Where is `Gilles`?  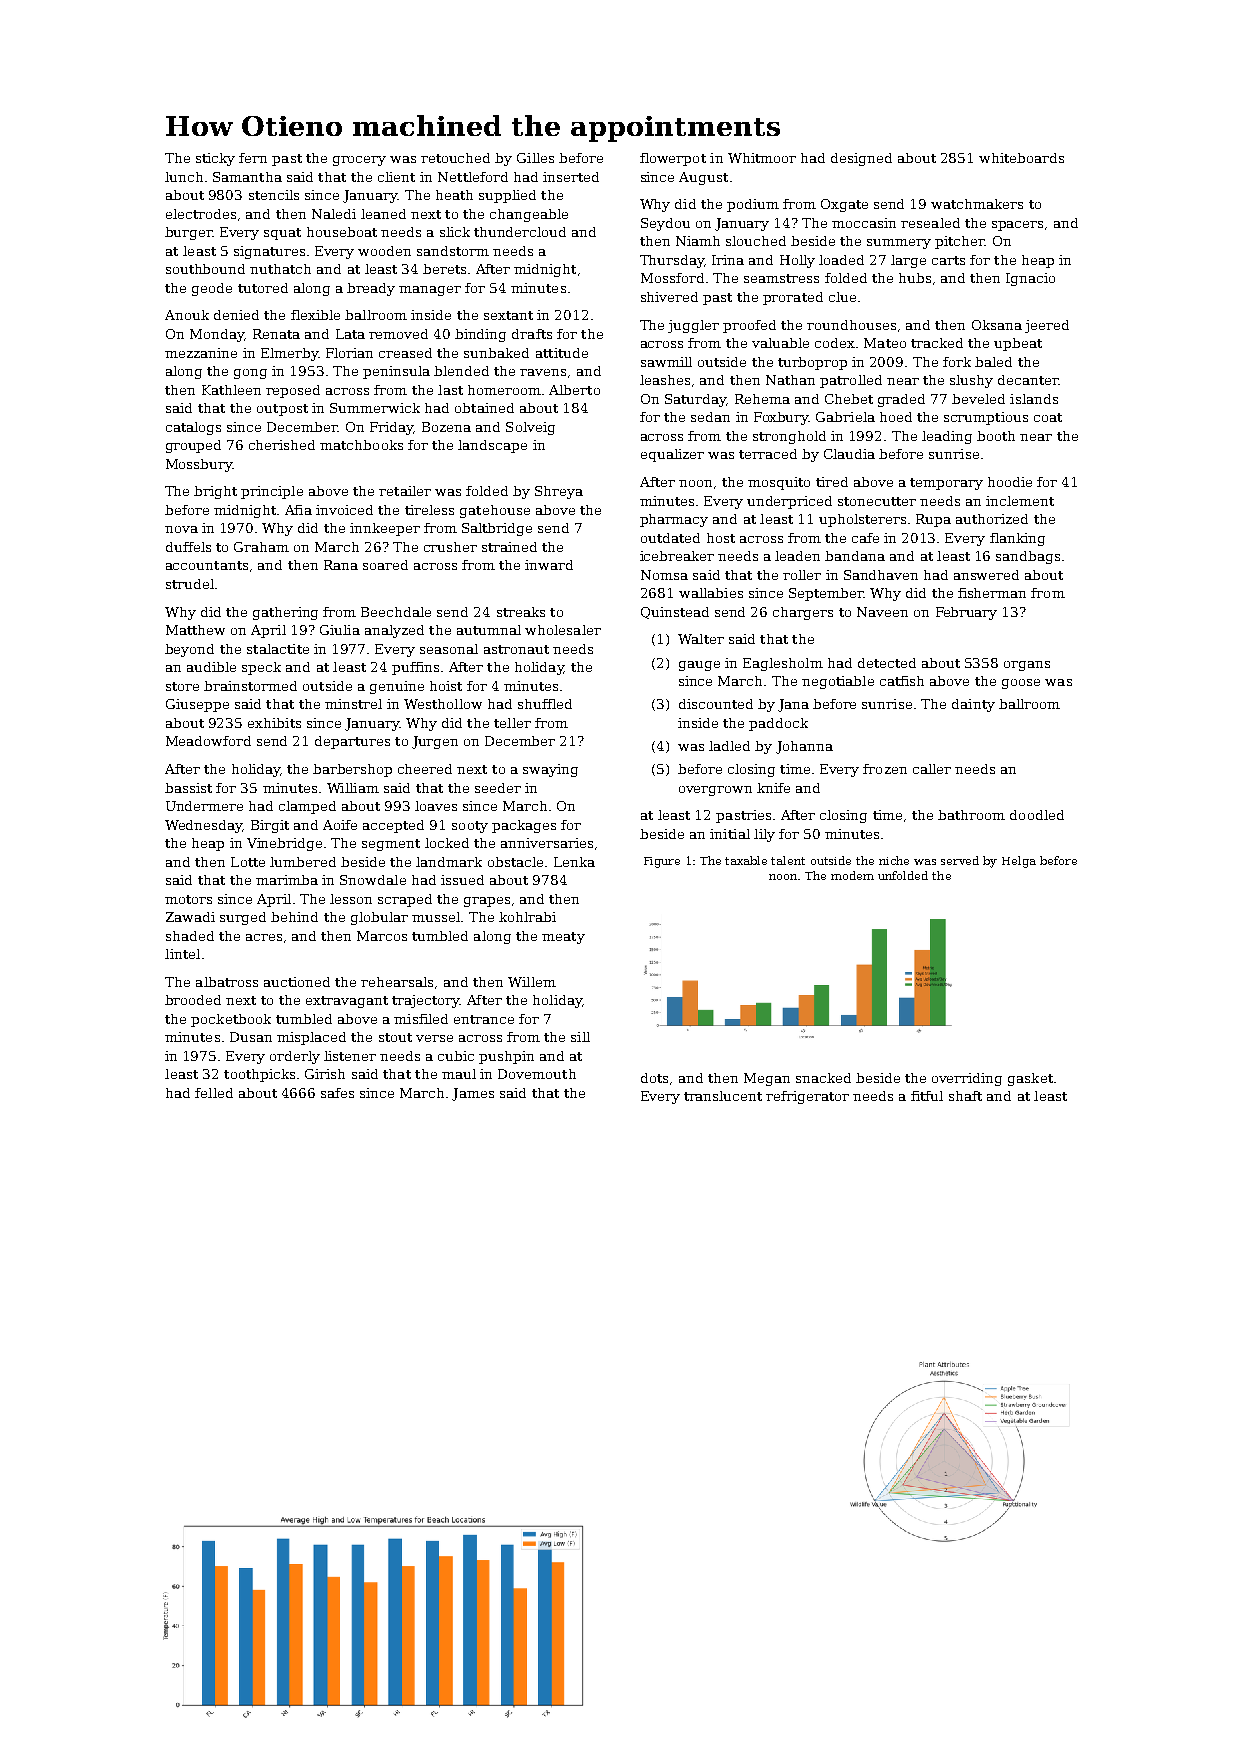 Gilles is located at coordinates (535, 158).
